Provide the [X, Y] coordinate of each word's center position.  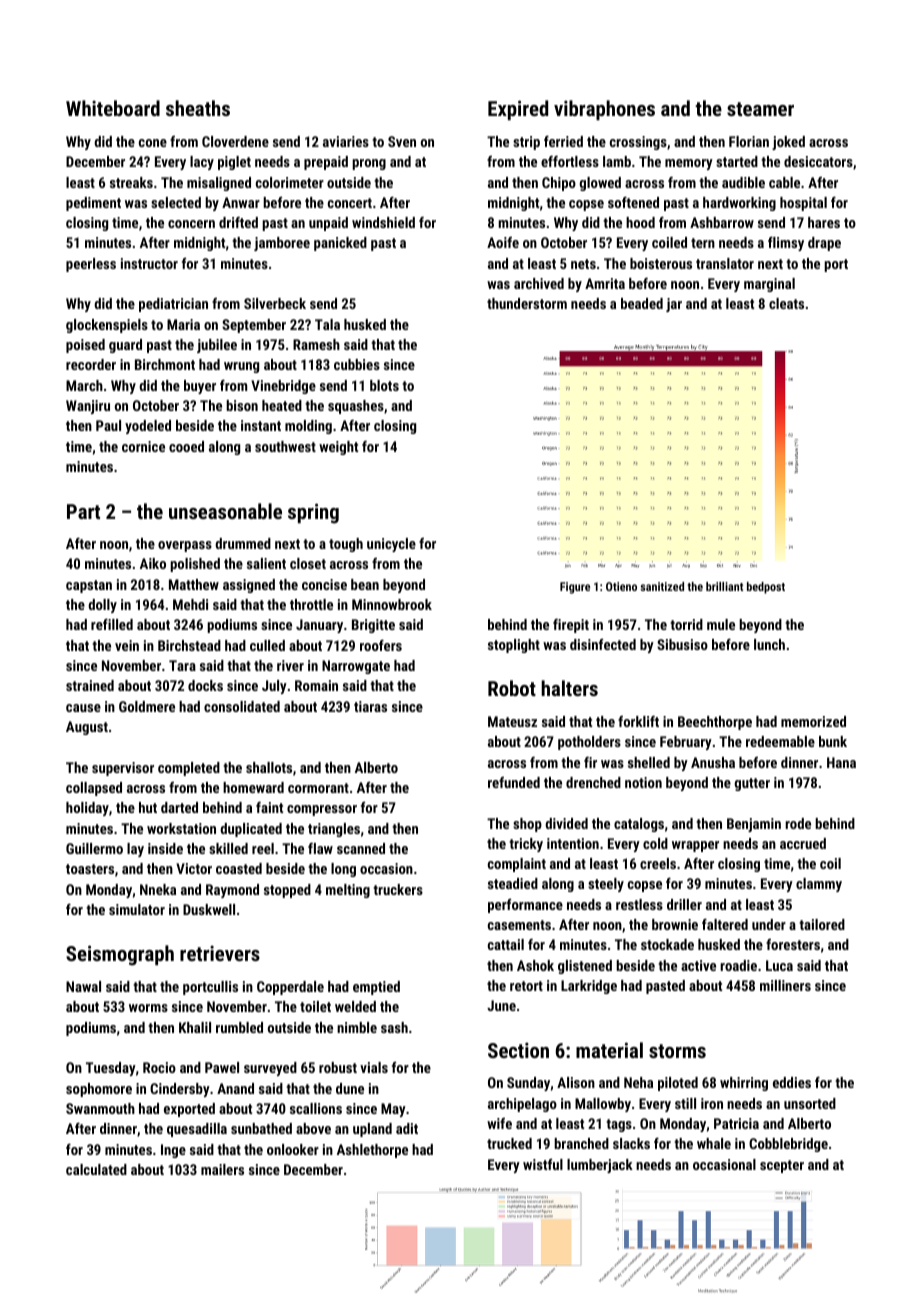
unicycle [391, 545]
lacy [202, 163]
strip [526, 143]
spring [313, 513]
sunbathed [261, 1128]
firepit [571, 625]
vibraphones [604, 110]
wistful [543, 1164]
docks [205, 685]
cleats [786, 303]
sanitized [662, 586]
